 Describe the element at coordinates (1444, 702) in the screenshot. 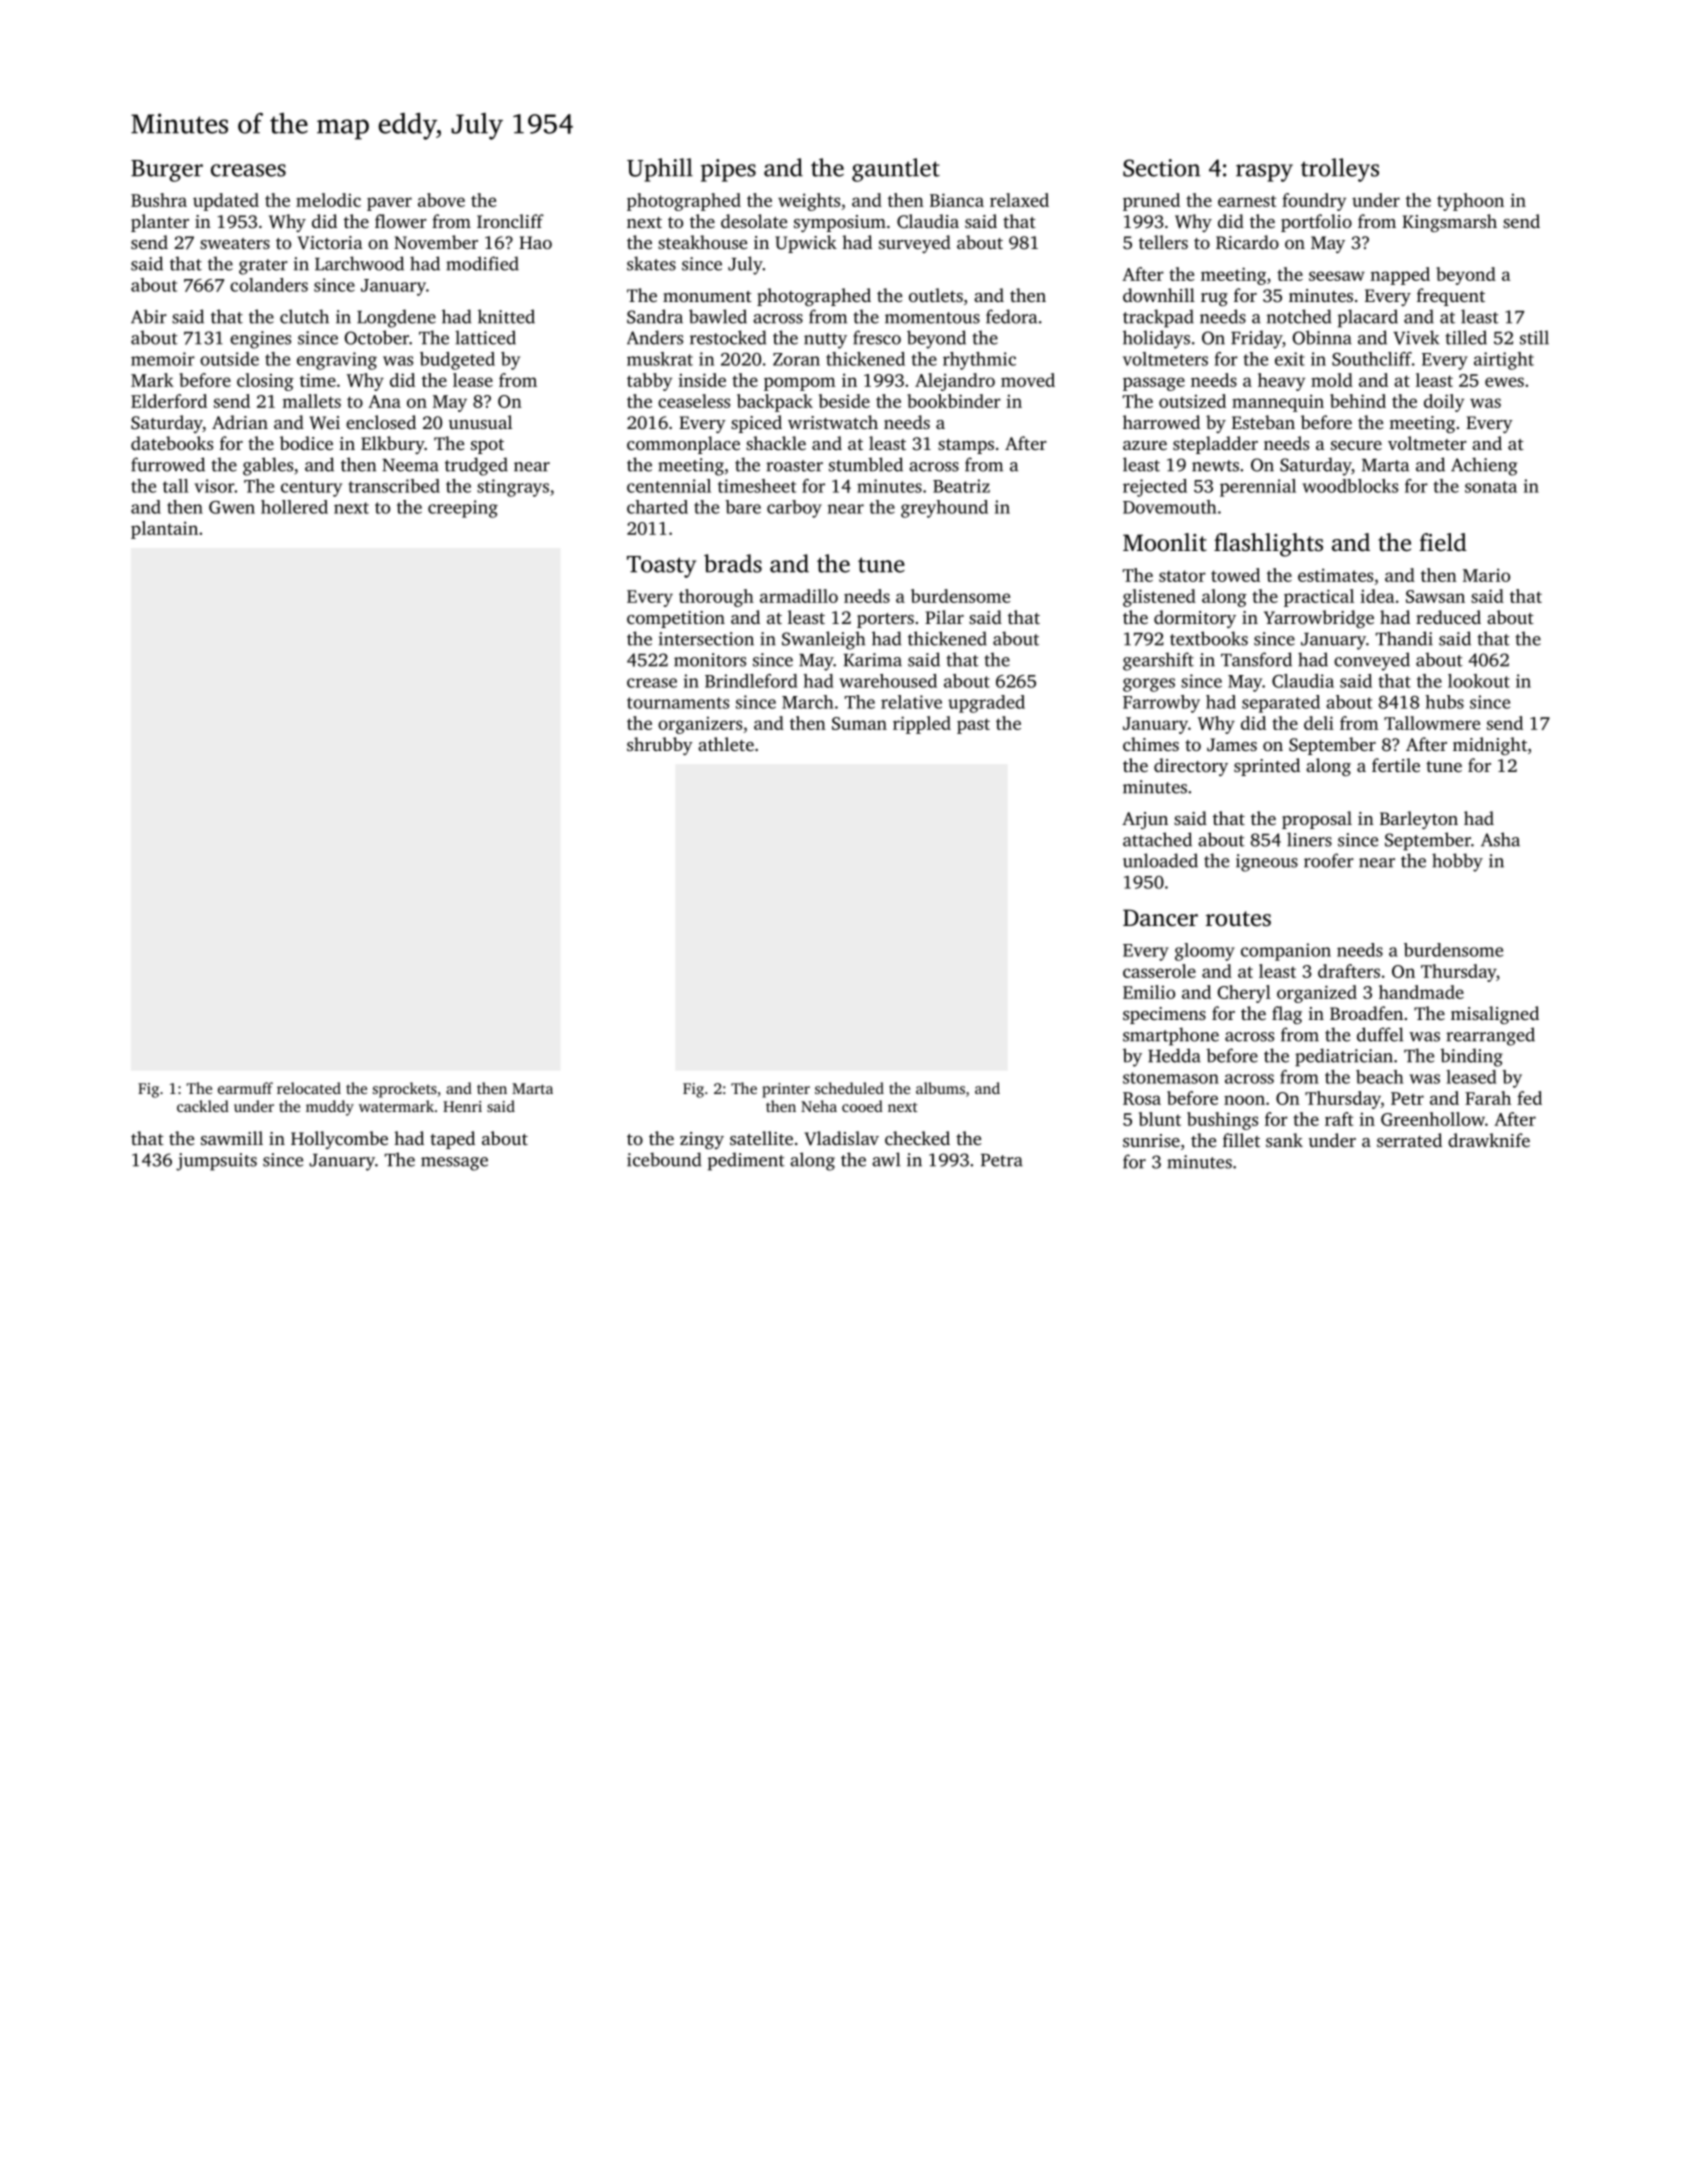

I see `hubs` at that location.
